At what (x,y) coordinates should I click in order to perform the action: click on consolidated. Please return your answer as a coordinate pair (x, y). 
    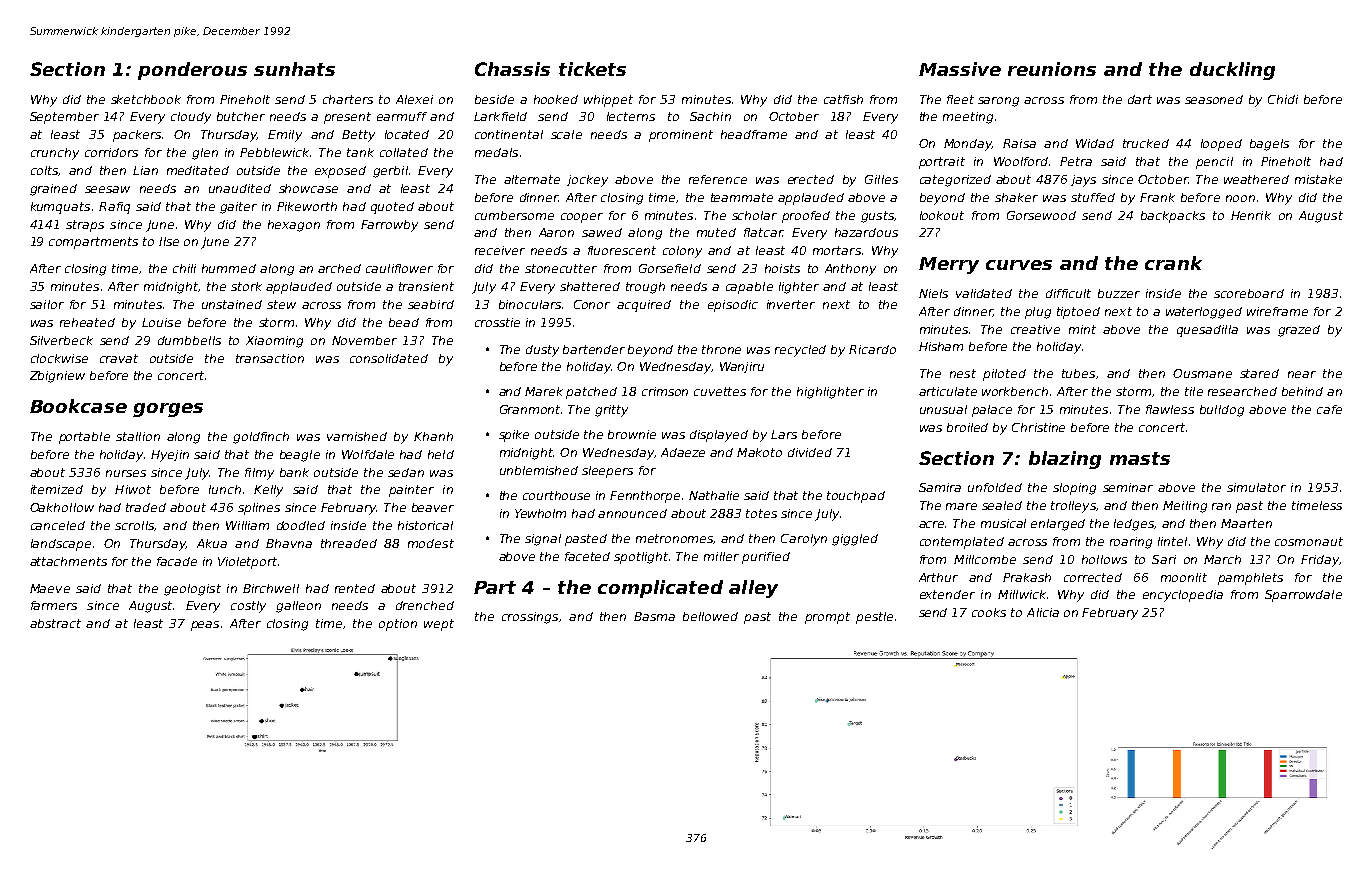
    Looking at the image, I should click on (389, 358).
